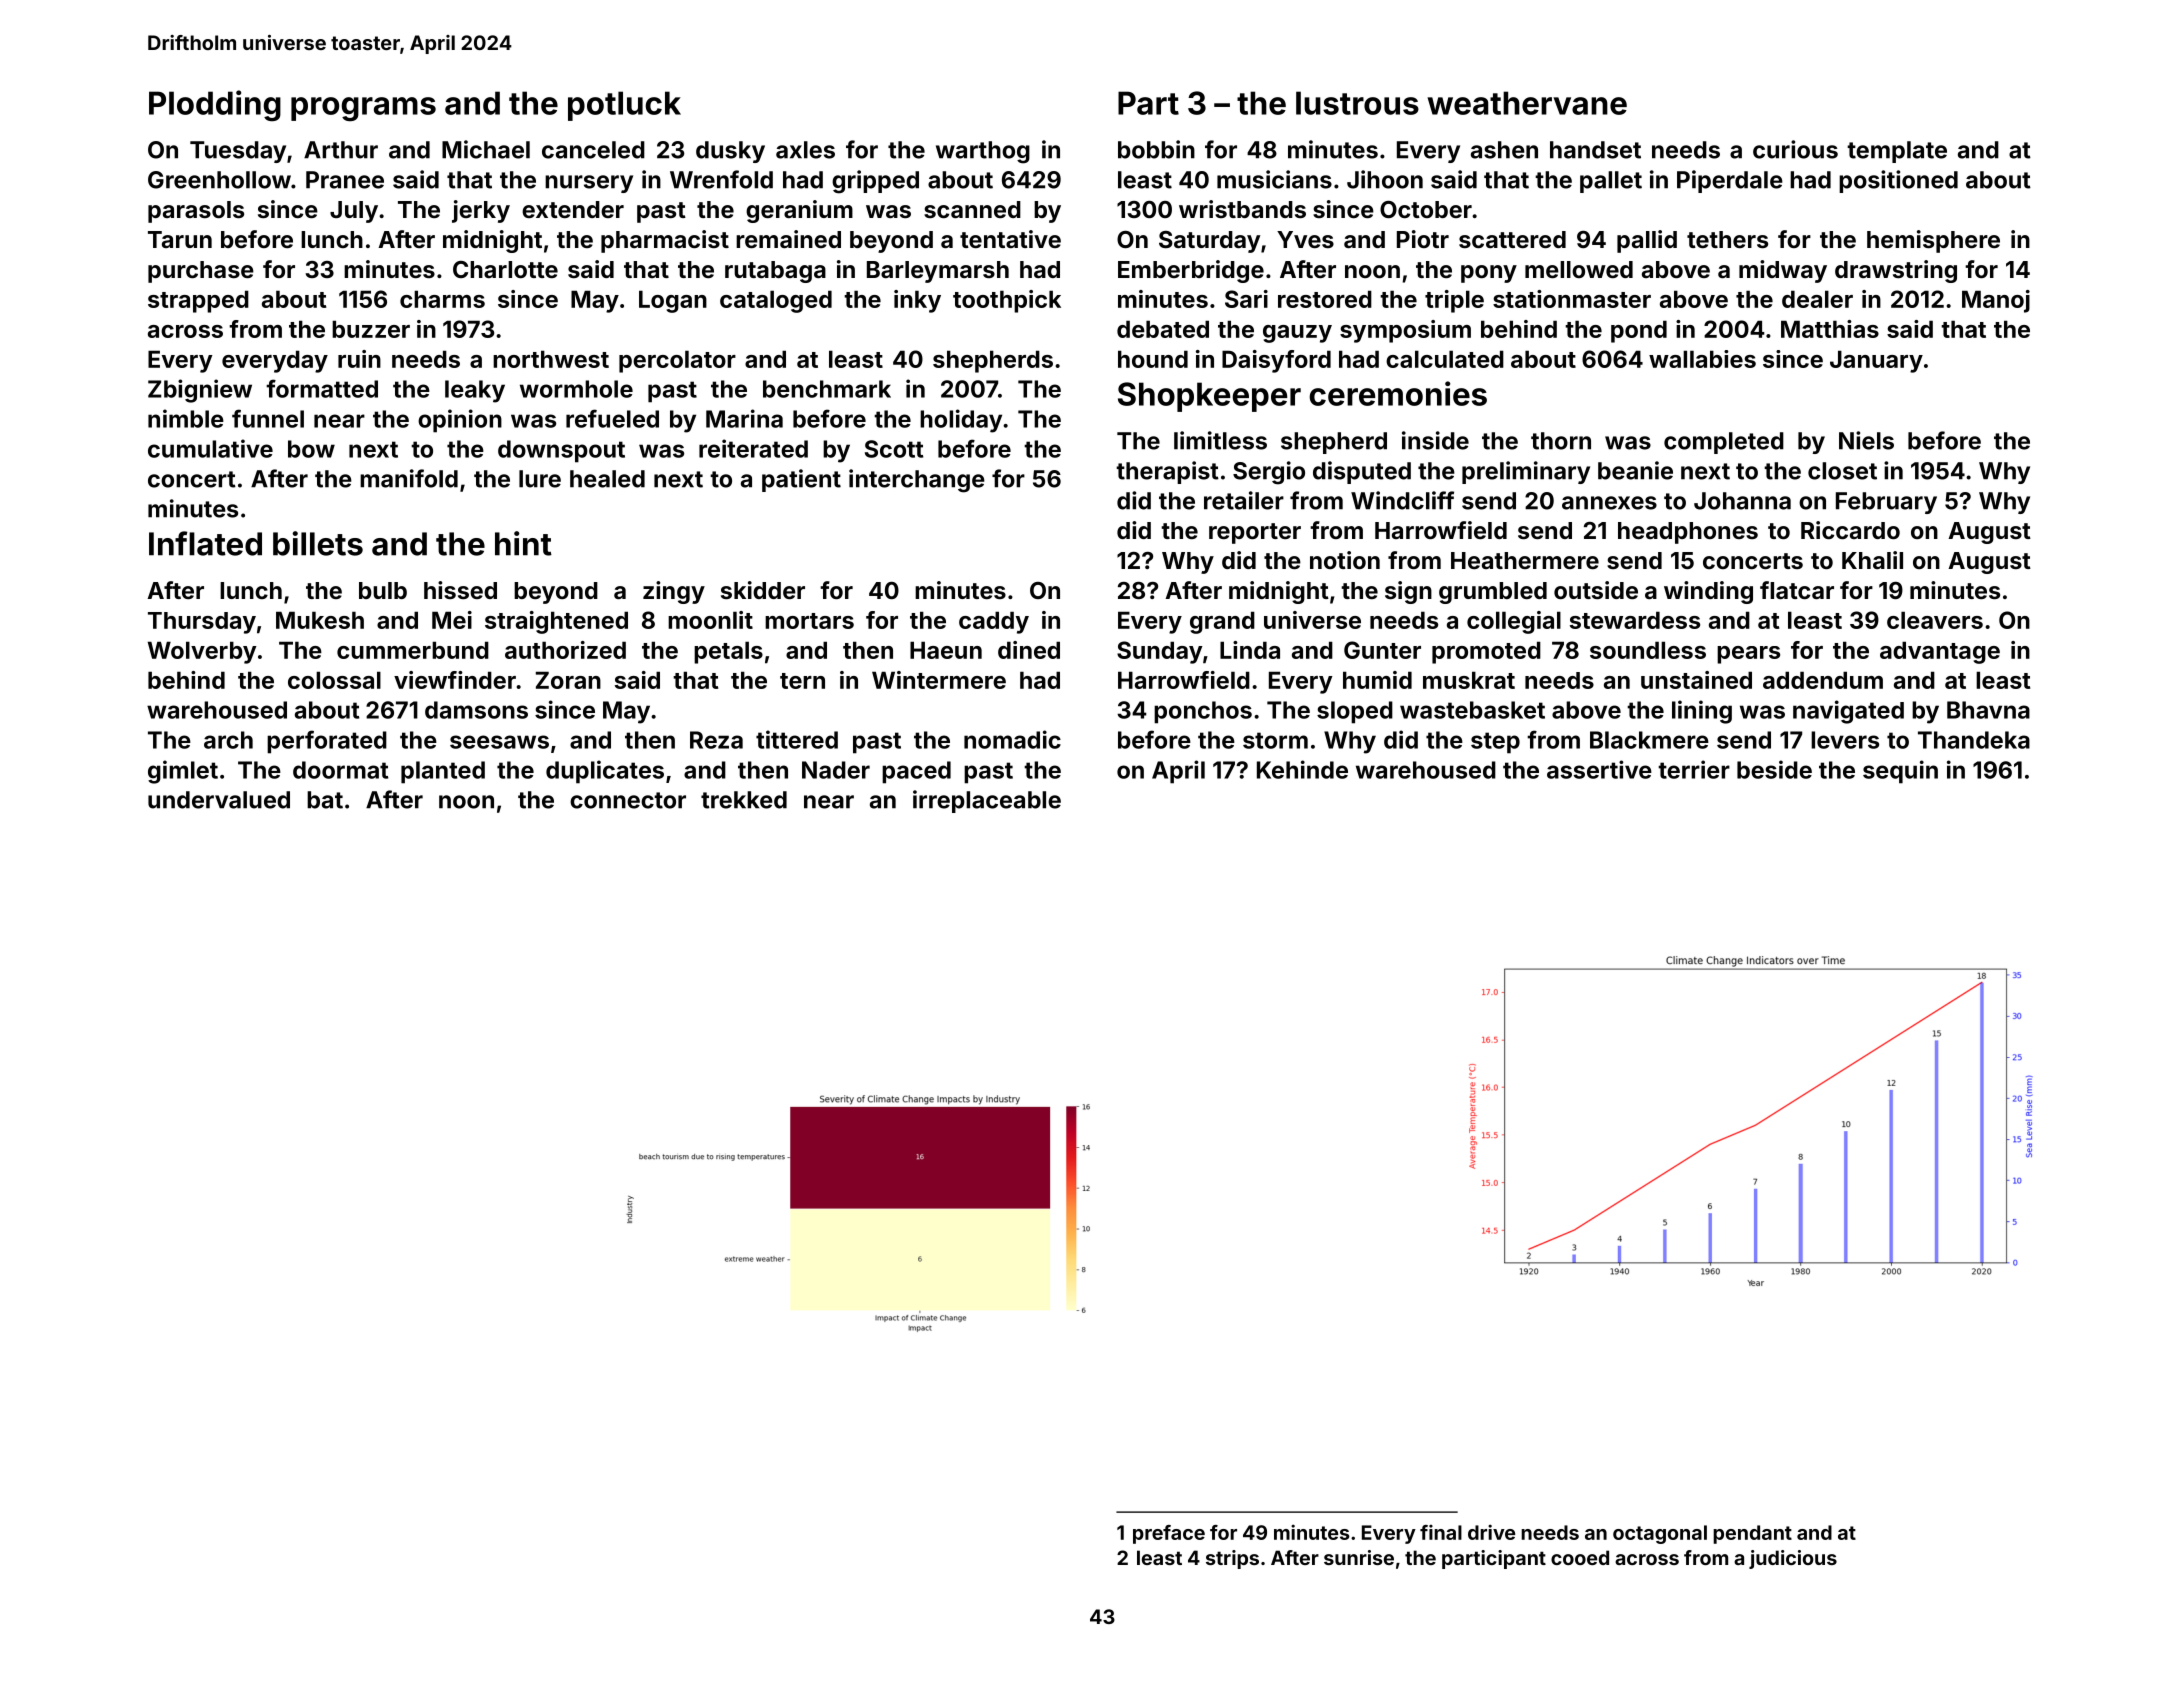  What do you see at coordinates (1169, 1534) in the screenshot?
I see `preface` at bounding box center [1169, 1534].
